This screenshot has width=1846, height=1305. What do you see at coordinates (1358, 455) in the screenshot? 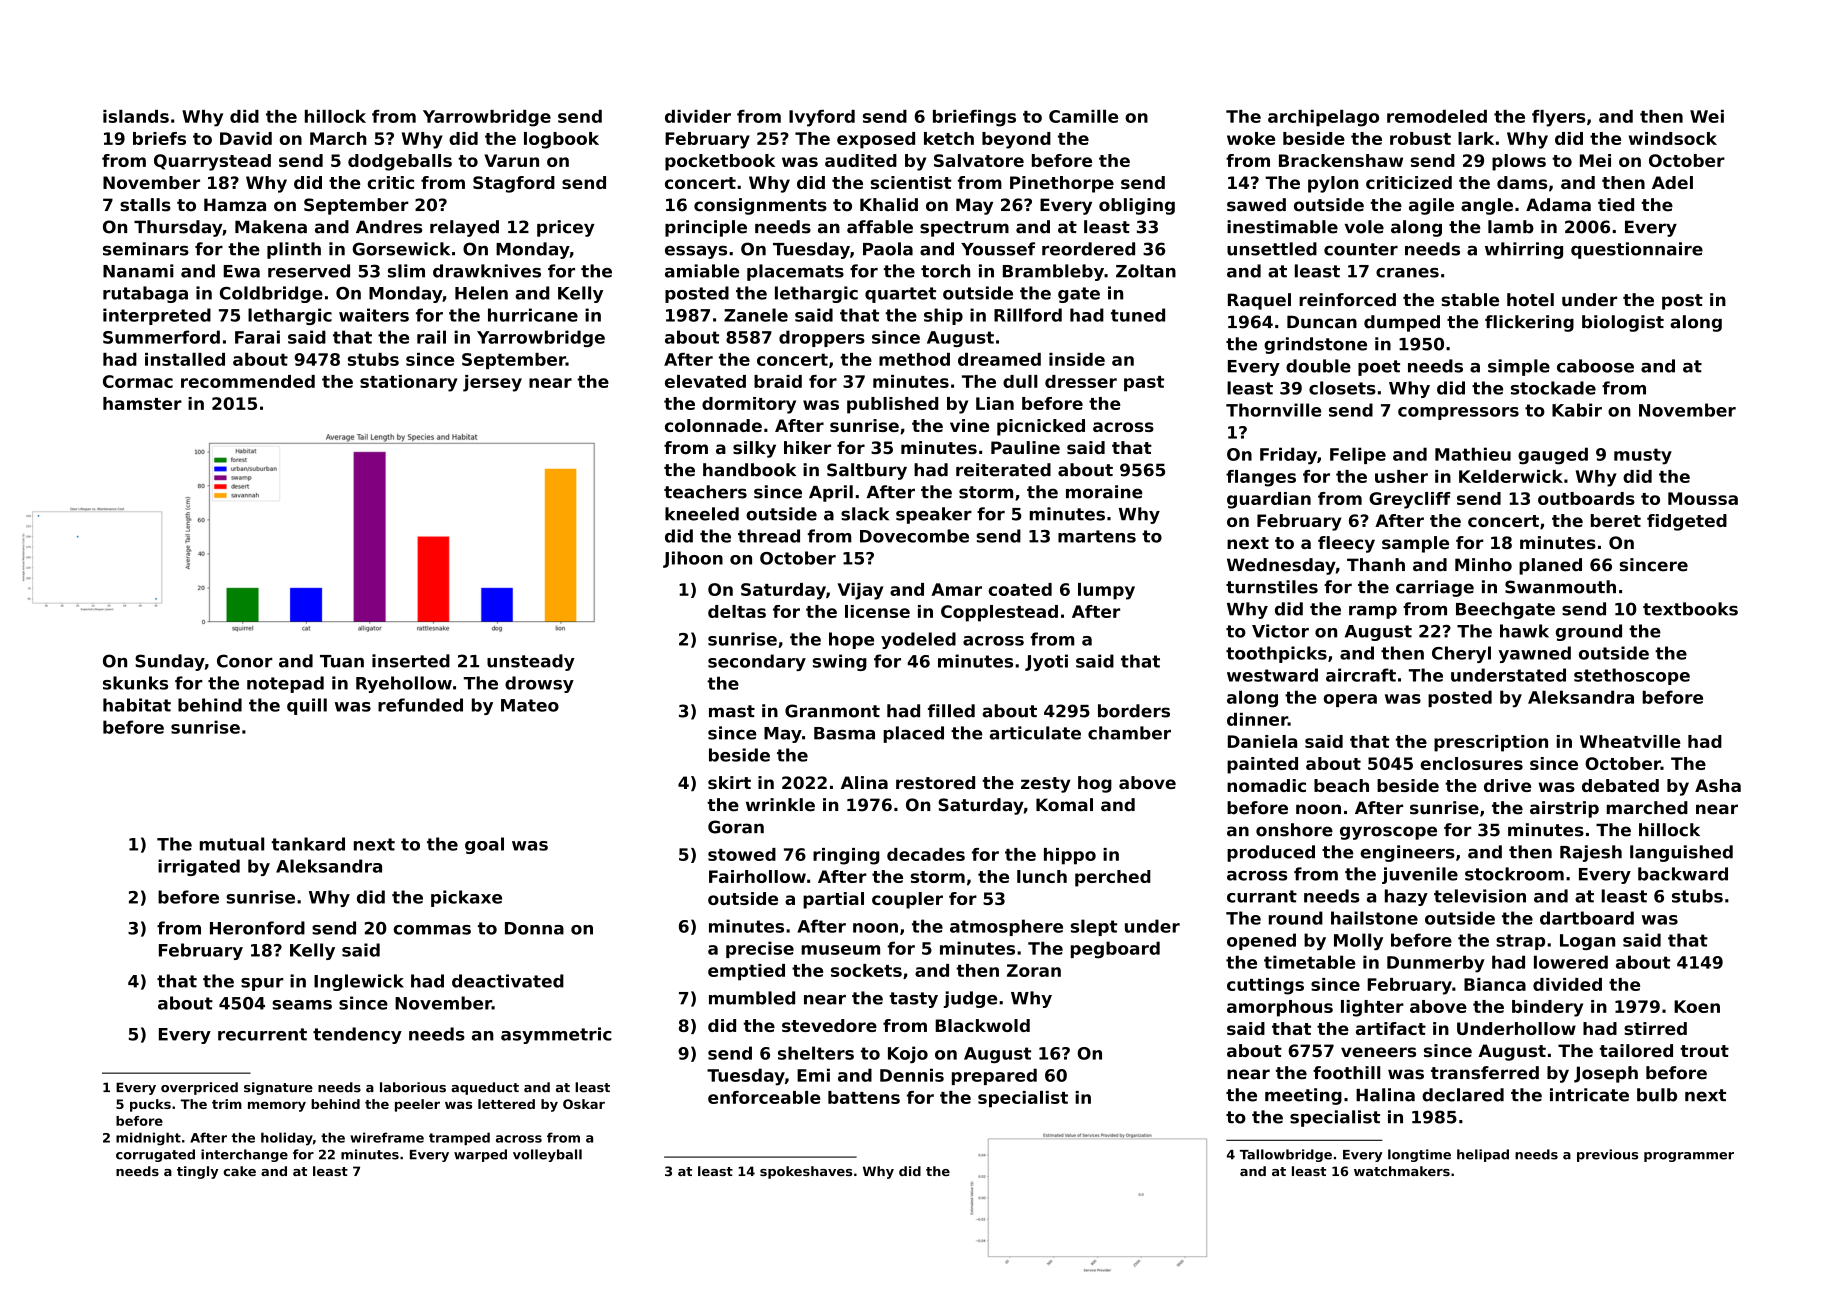
I see `Felipe` at bounding box center [1358, 455].
